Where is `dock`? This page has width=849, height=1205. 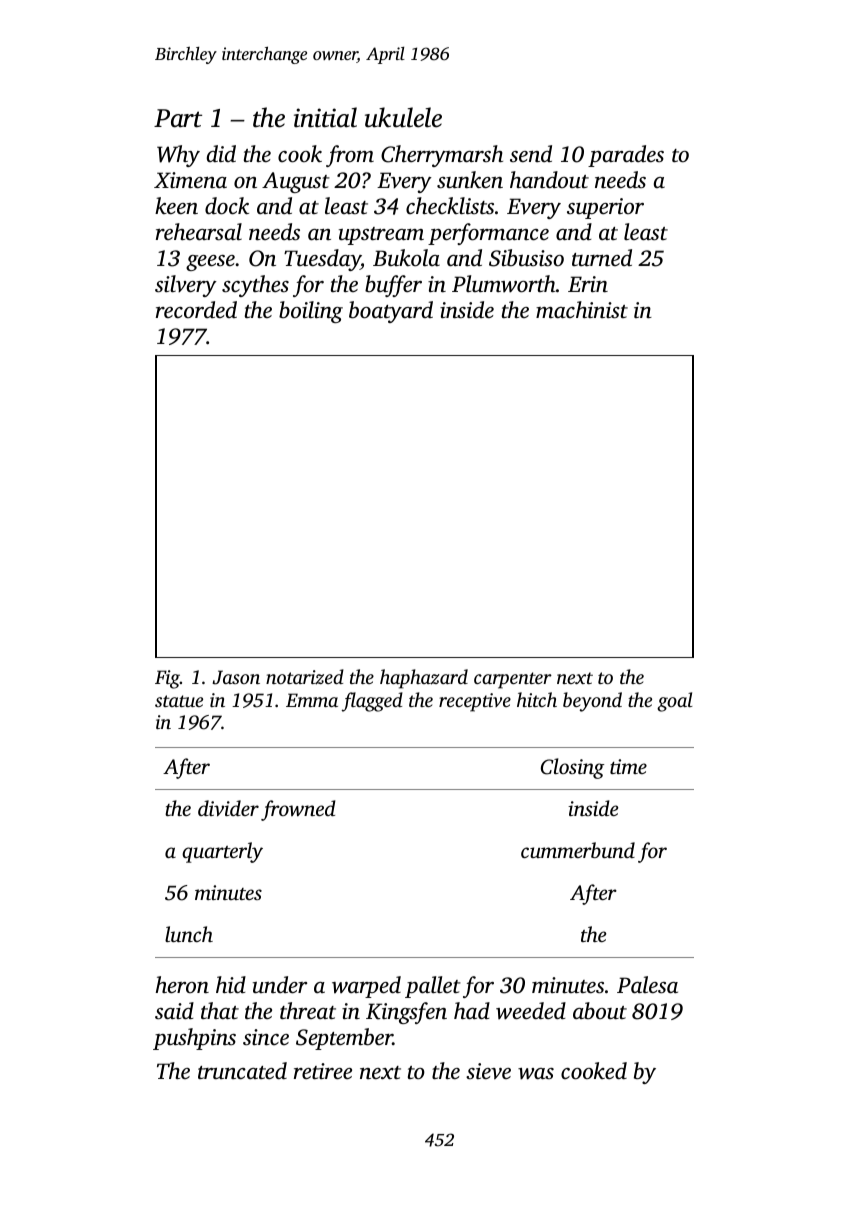
dock is located at coordinates (227, 206).
